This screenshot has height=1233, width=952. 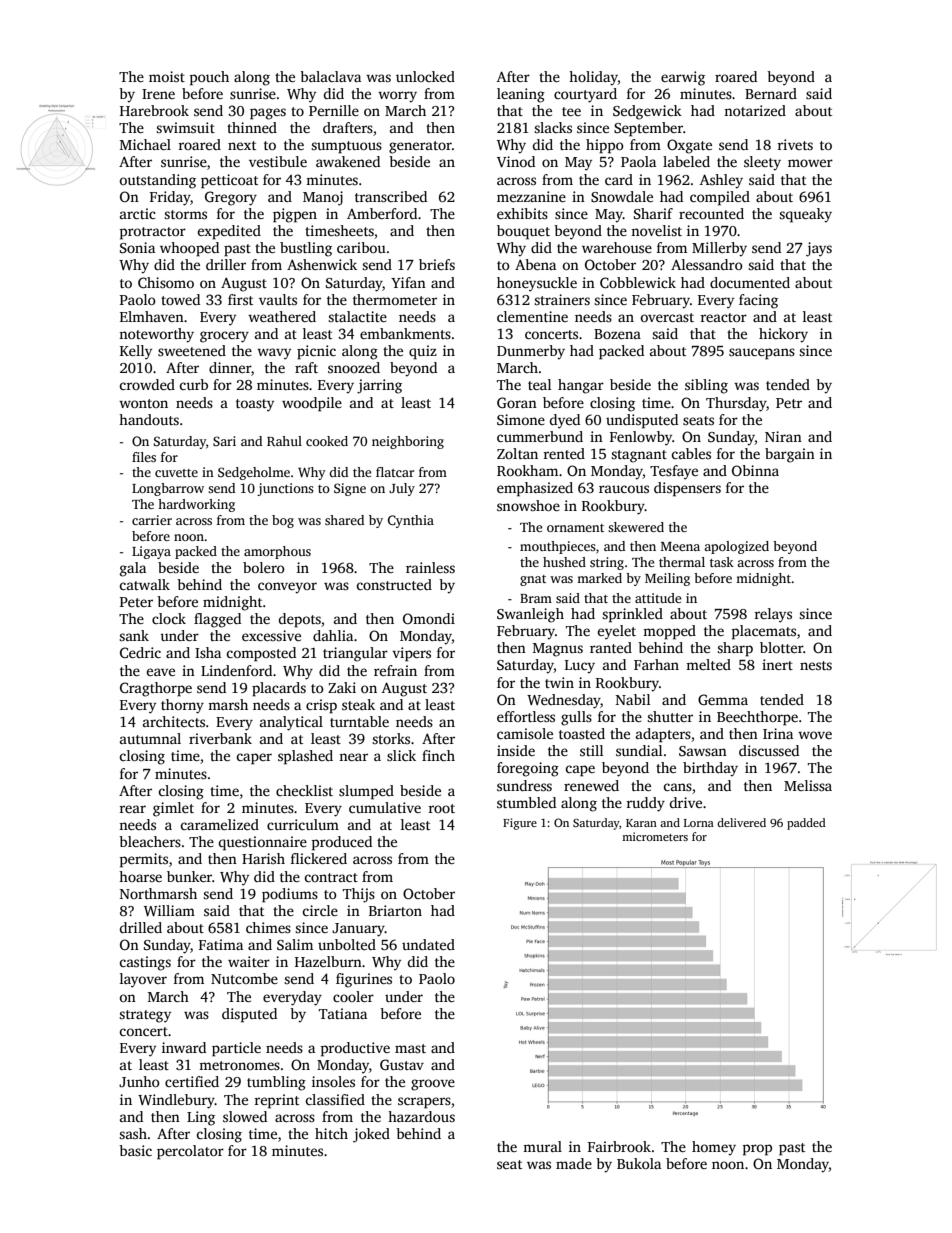 I want to click on made, so click(x=574, y=1163).
